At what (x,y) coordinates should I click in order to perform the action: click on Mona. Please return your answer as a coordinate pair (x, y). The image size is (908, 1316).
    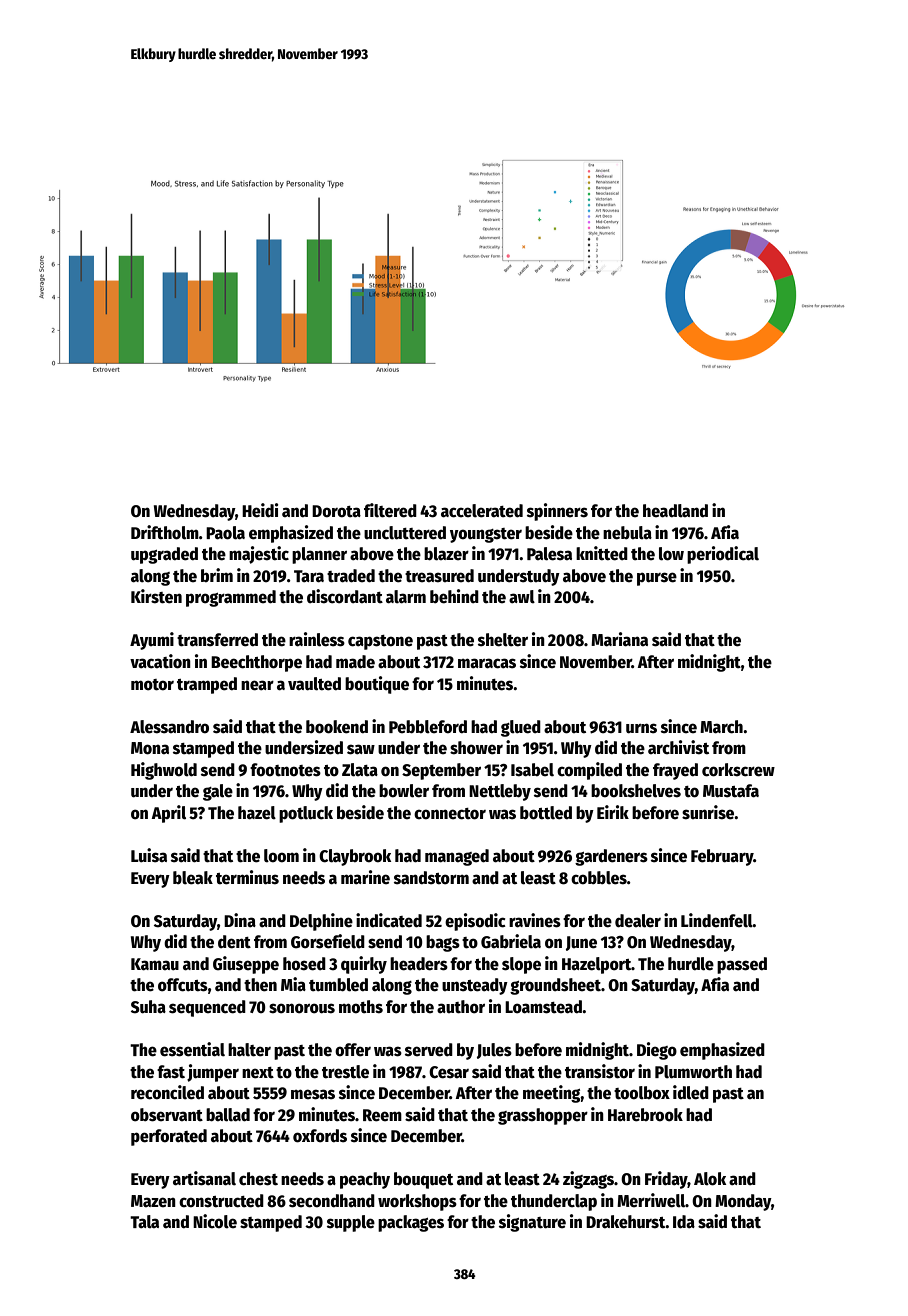
    Looking at the image, I should click on (150, 748).
